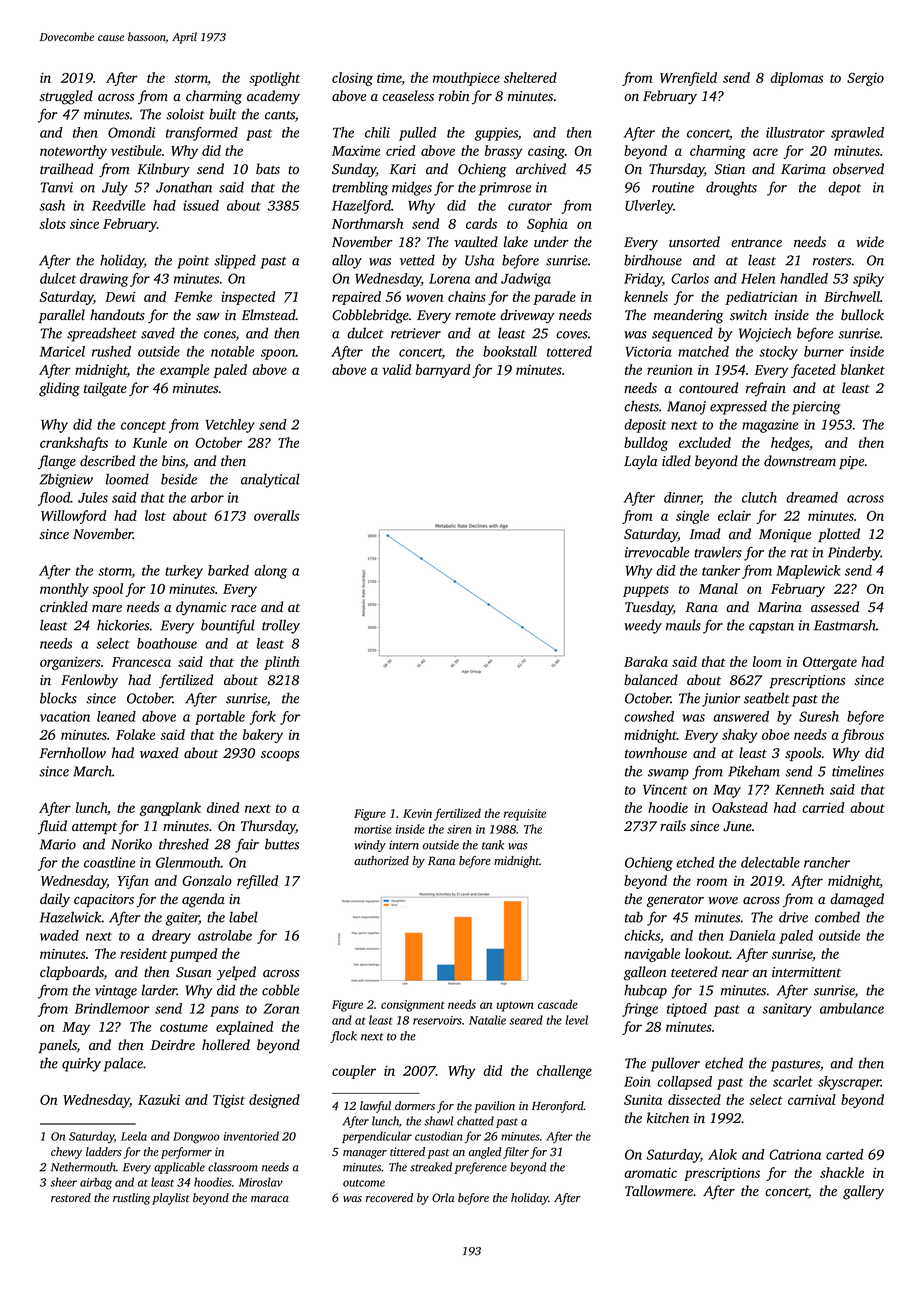 The width and height of the document is (924, 1308). Describe the element at coordinates (71, 917) in the document. I see `Hazelwick` at that location.
